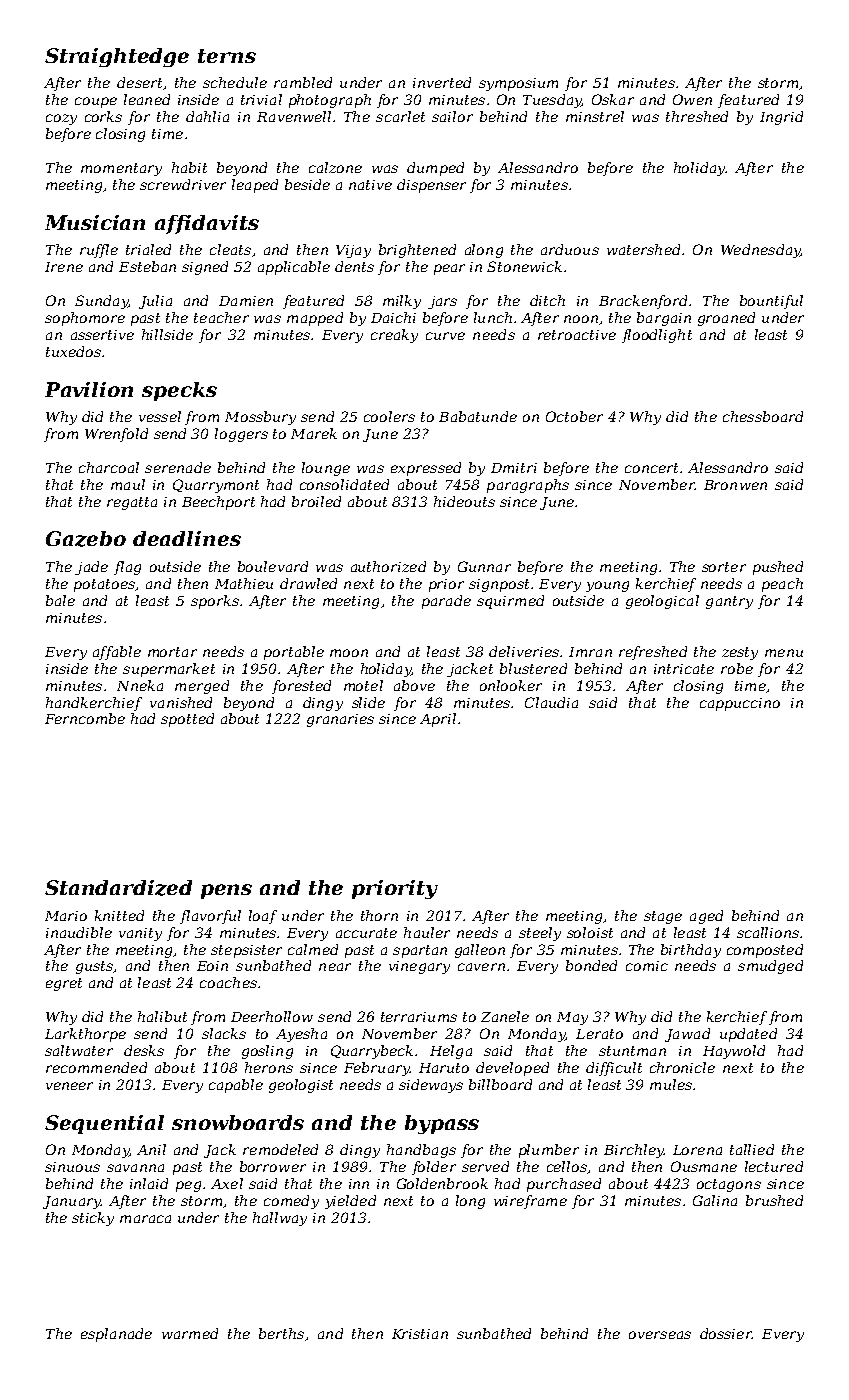  I want to click on desert, so click(139, 82).
